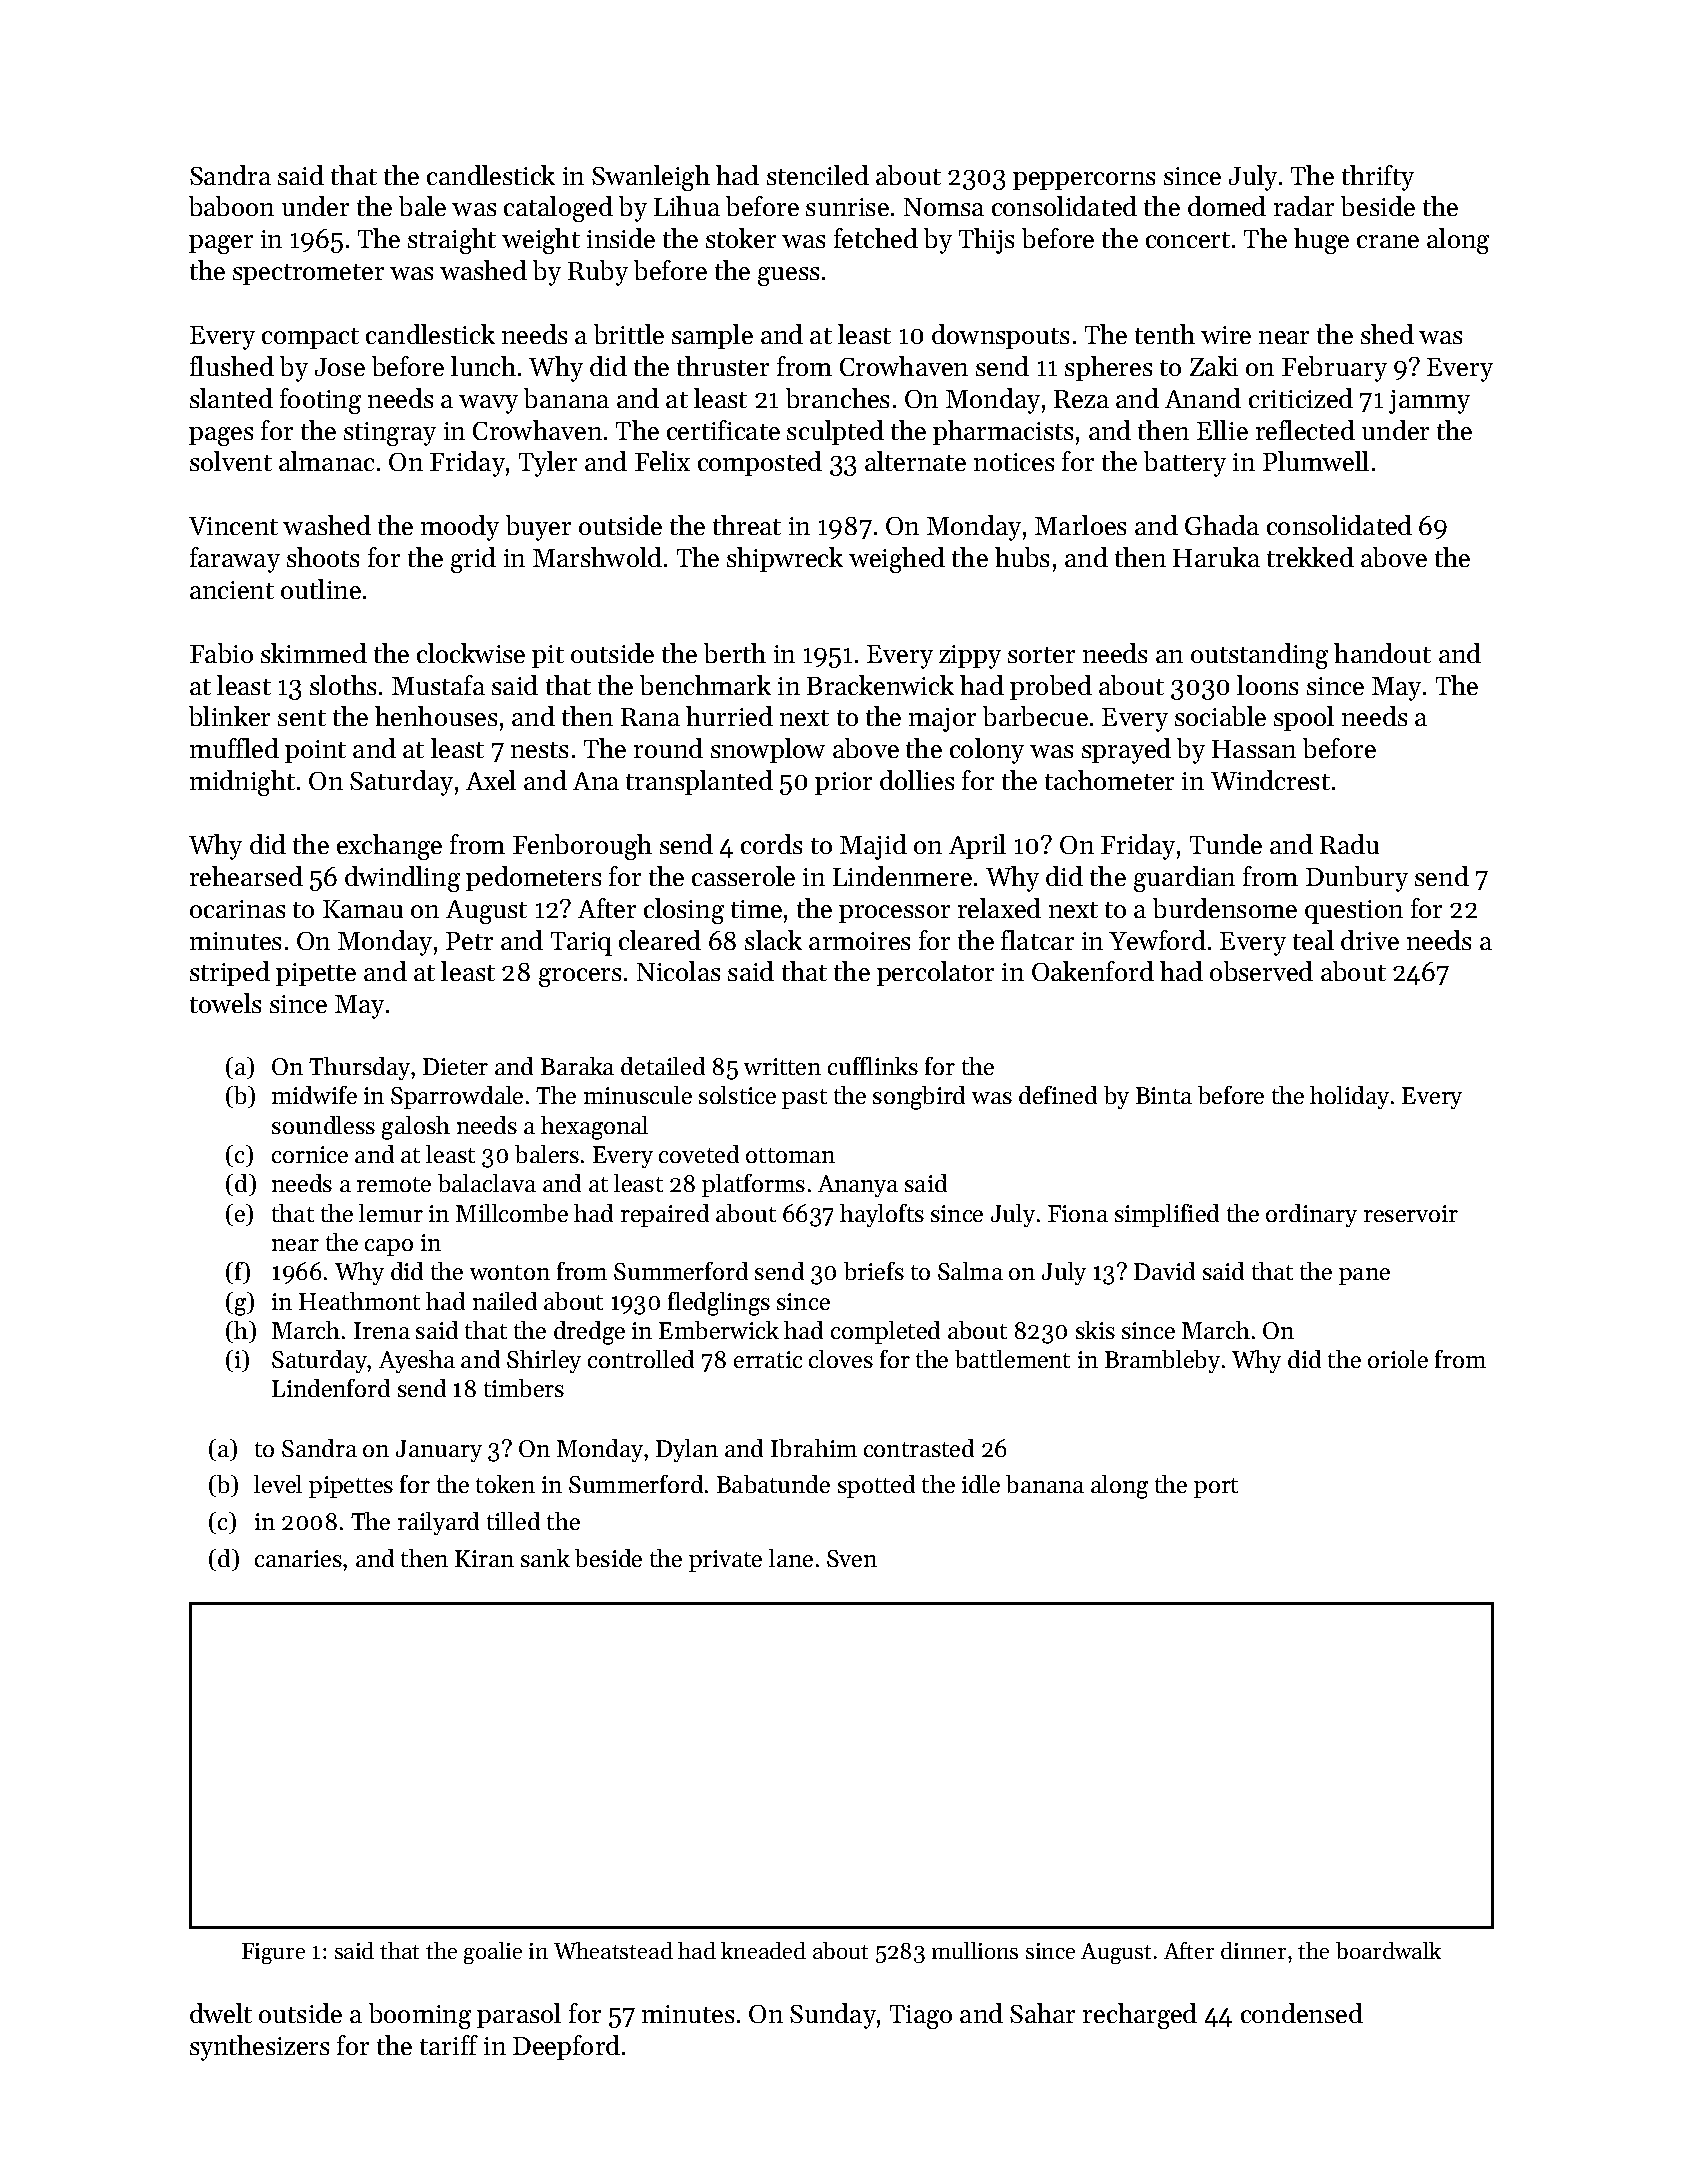 This screenshot has width=1683, height=2178. I want to click on goalie, so click(493, 1953).
